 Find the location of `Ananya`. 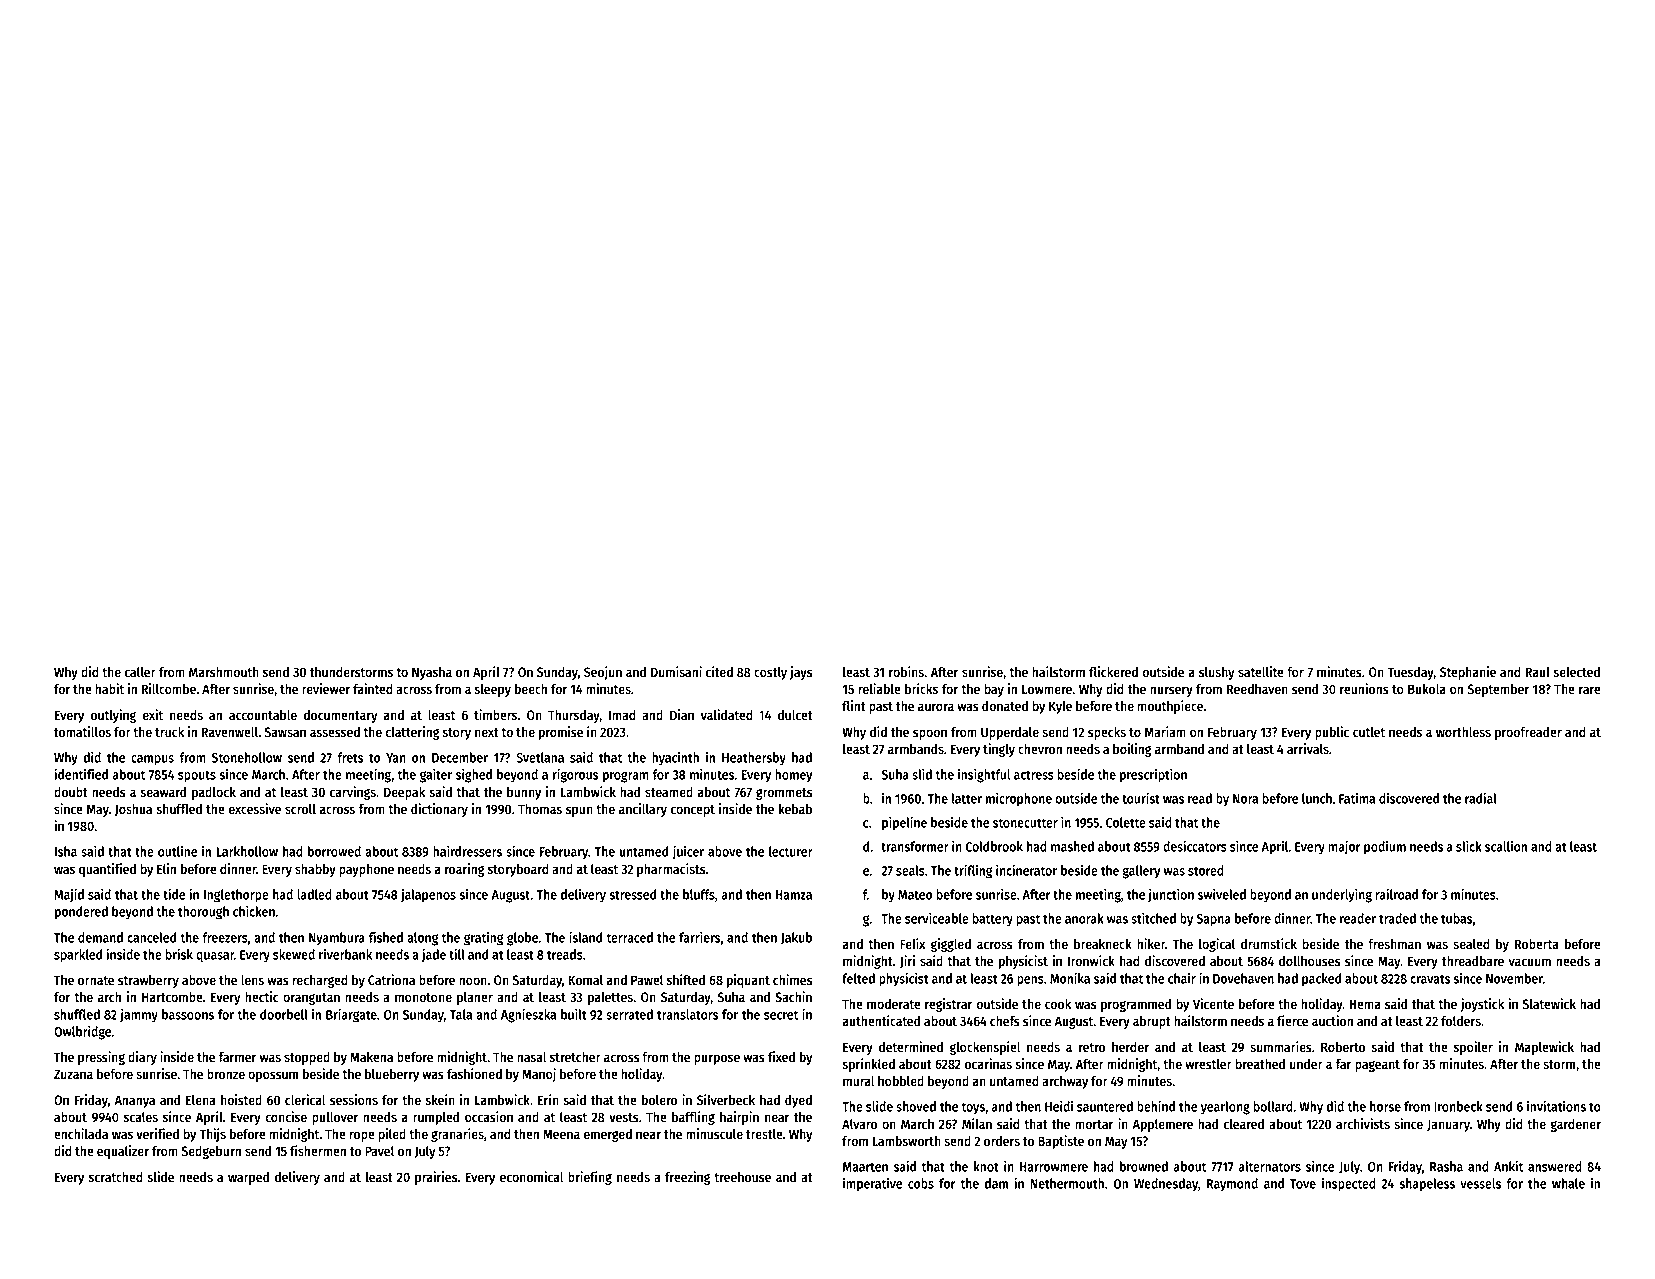

Ananya is located at coordinates (135, 1101).
